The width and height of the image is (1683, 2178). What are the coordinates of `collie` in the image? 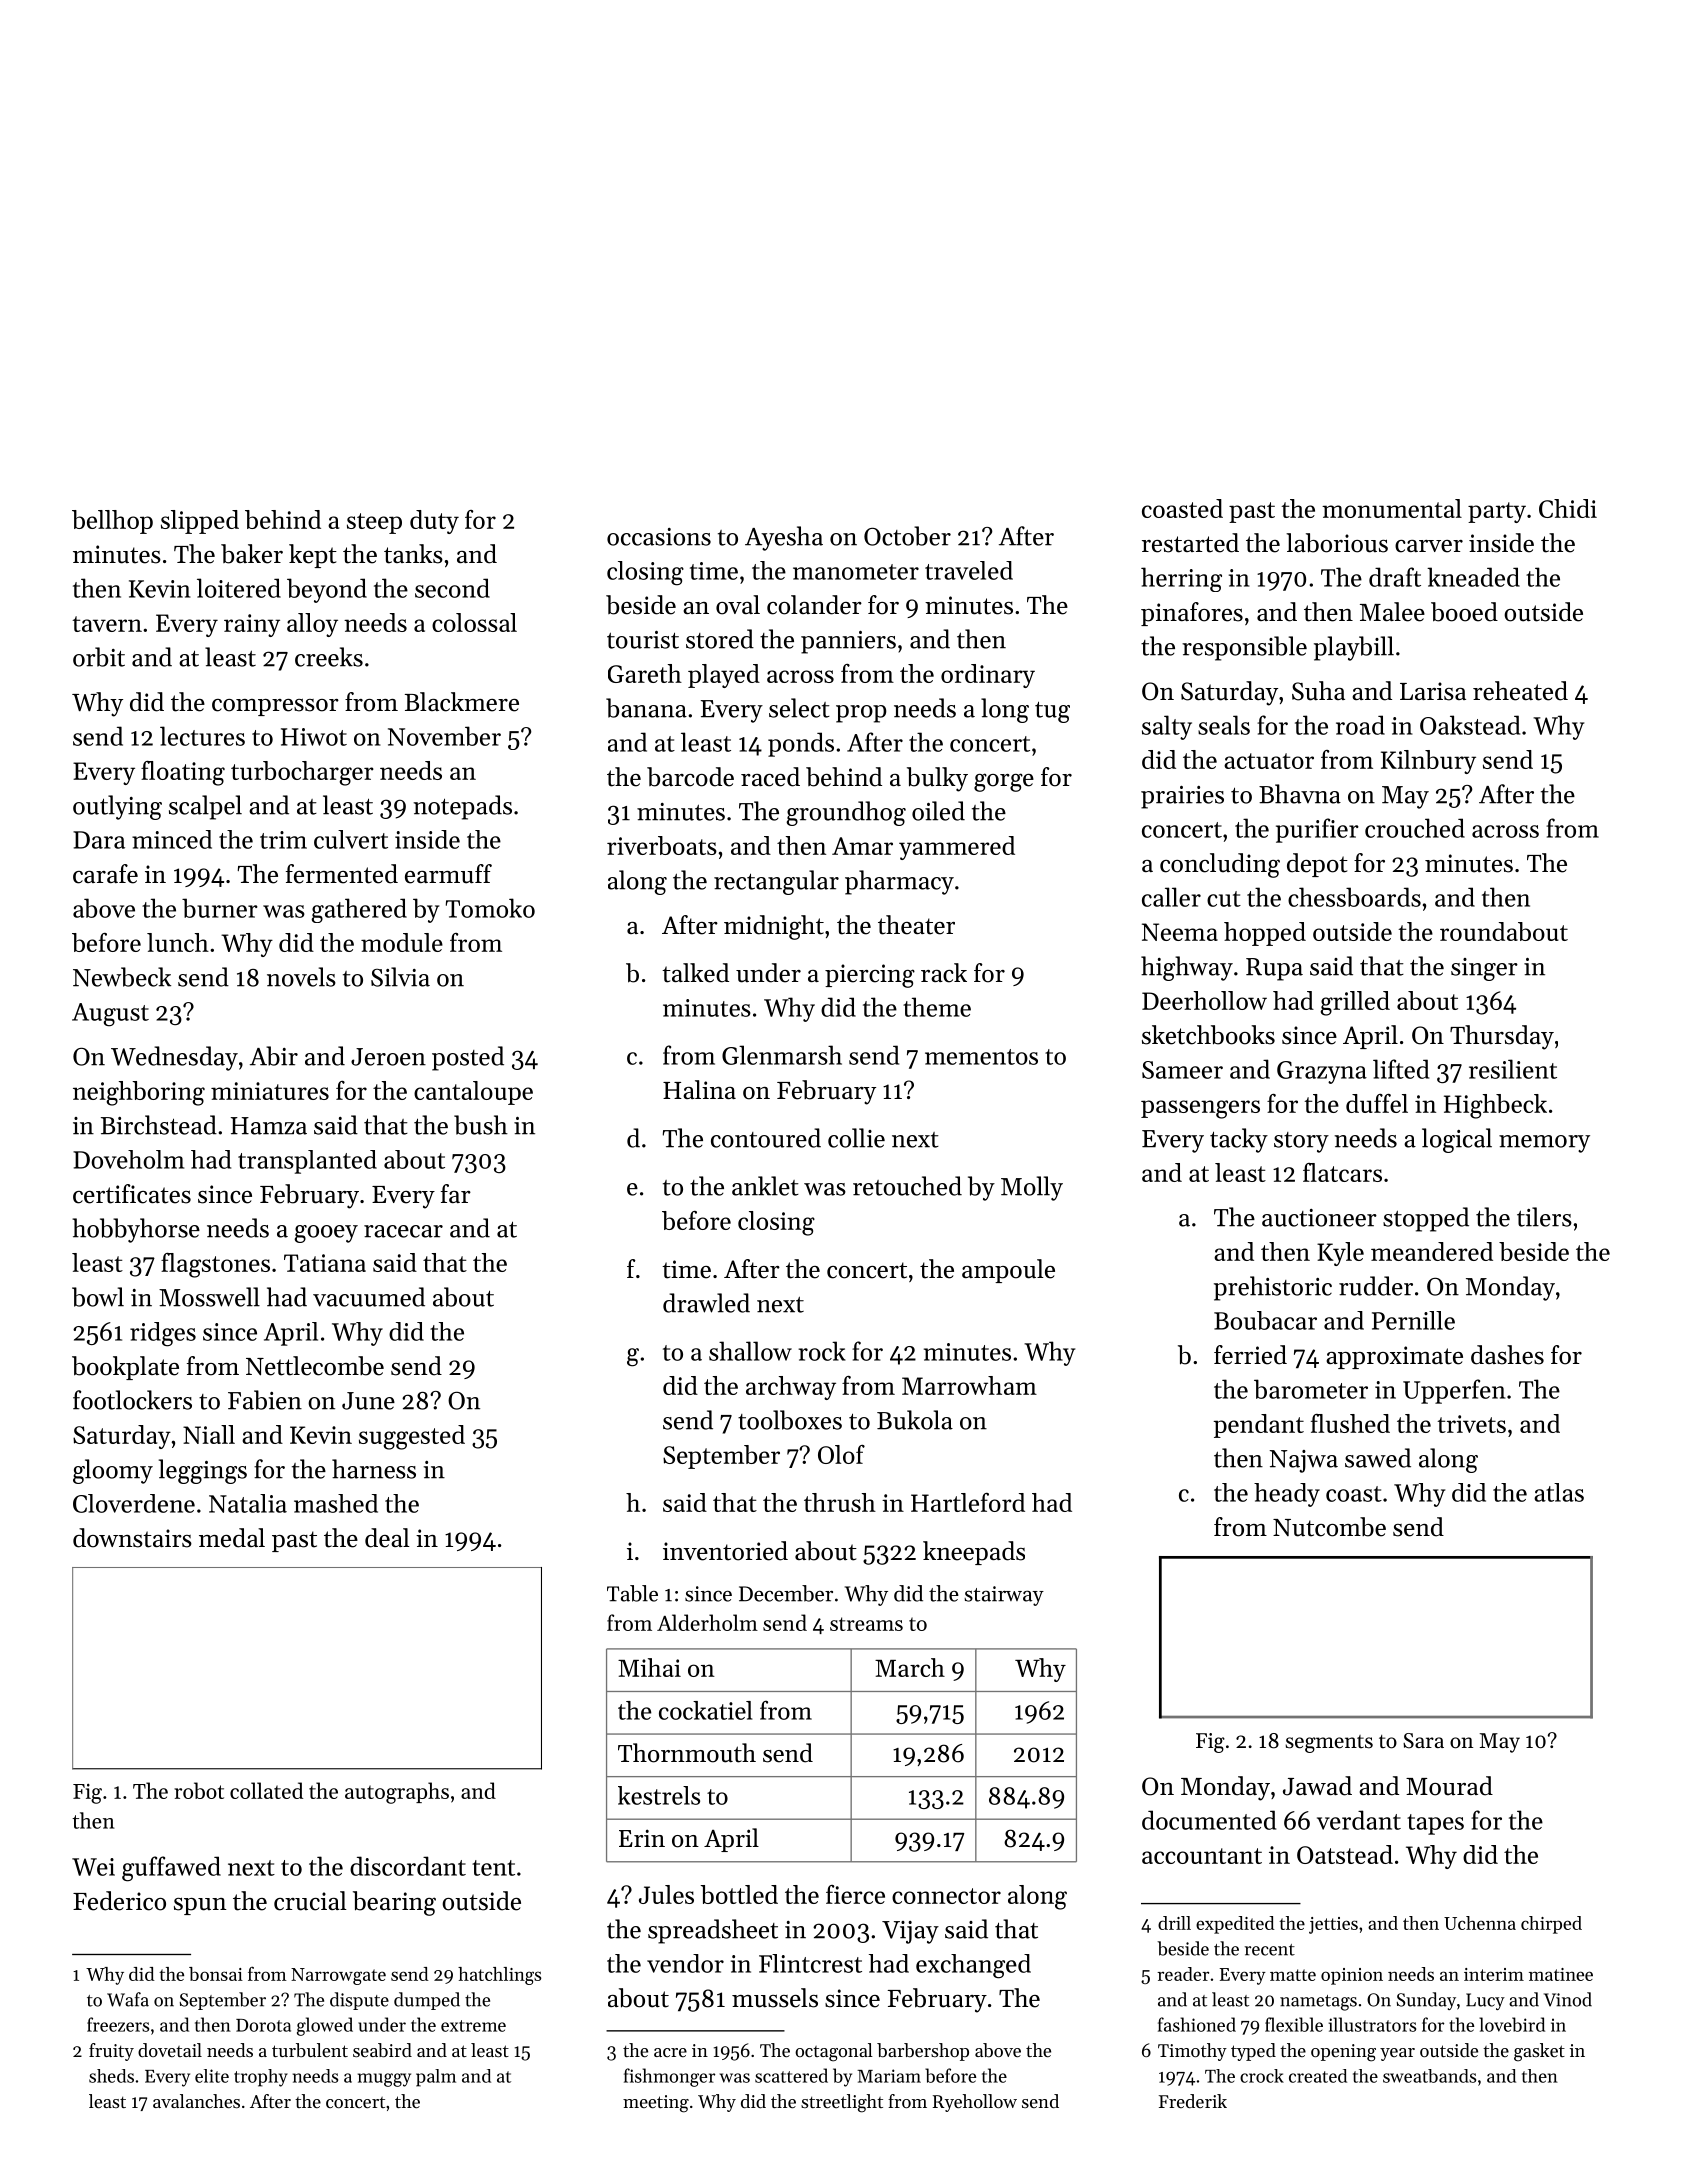 It's located at (856, 1138).
